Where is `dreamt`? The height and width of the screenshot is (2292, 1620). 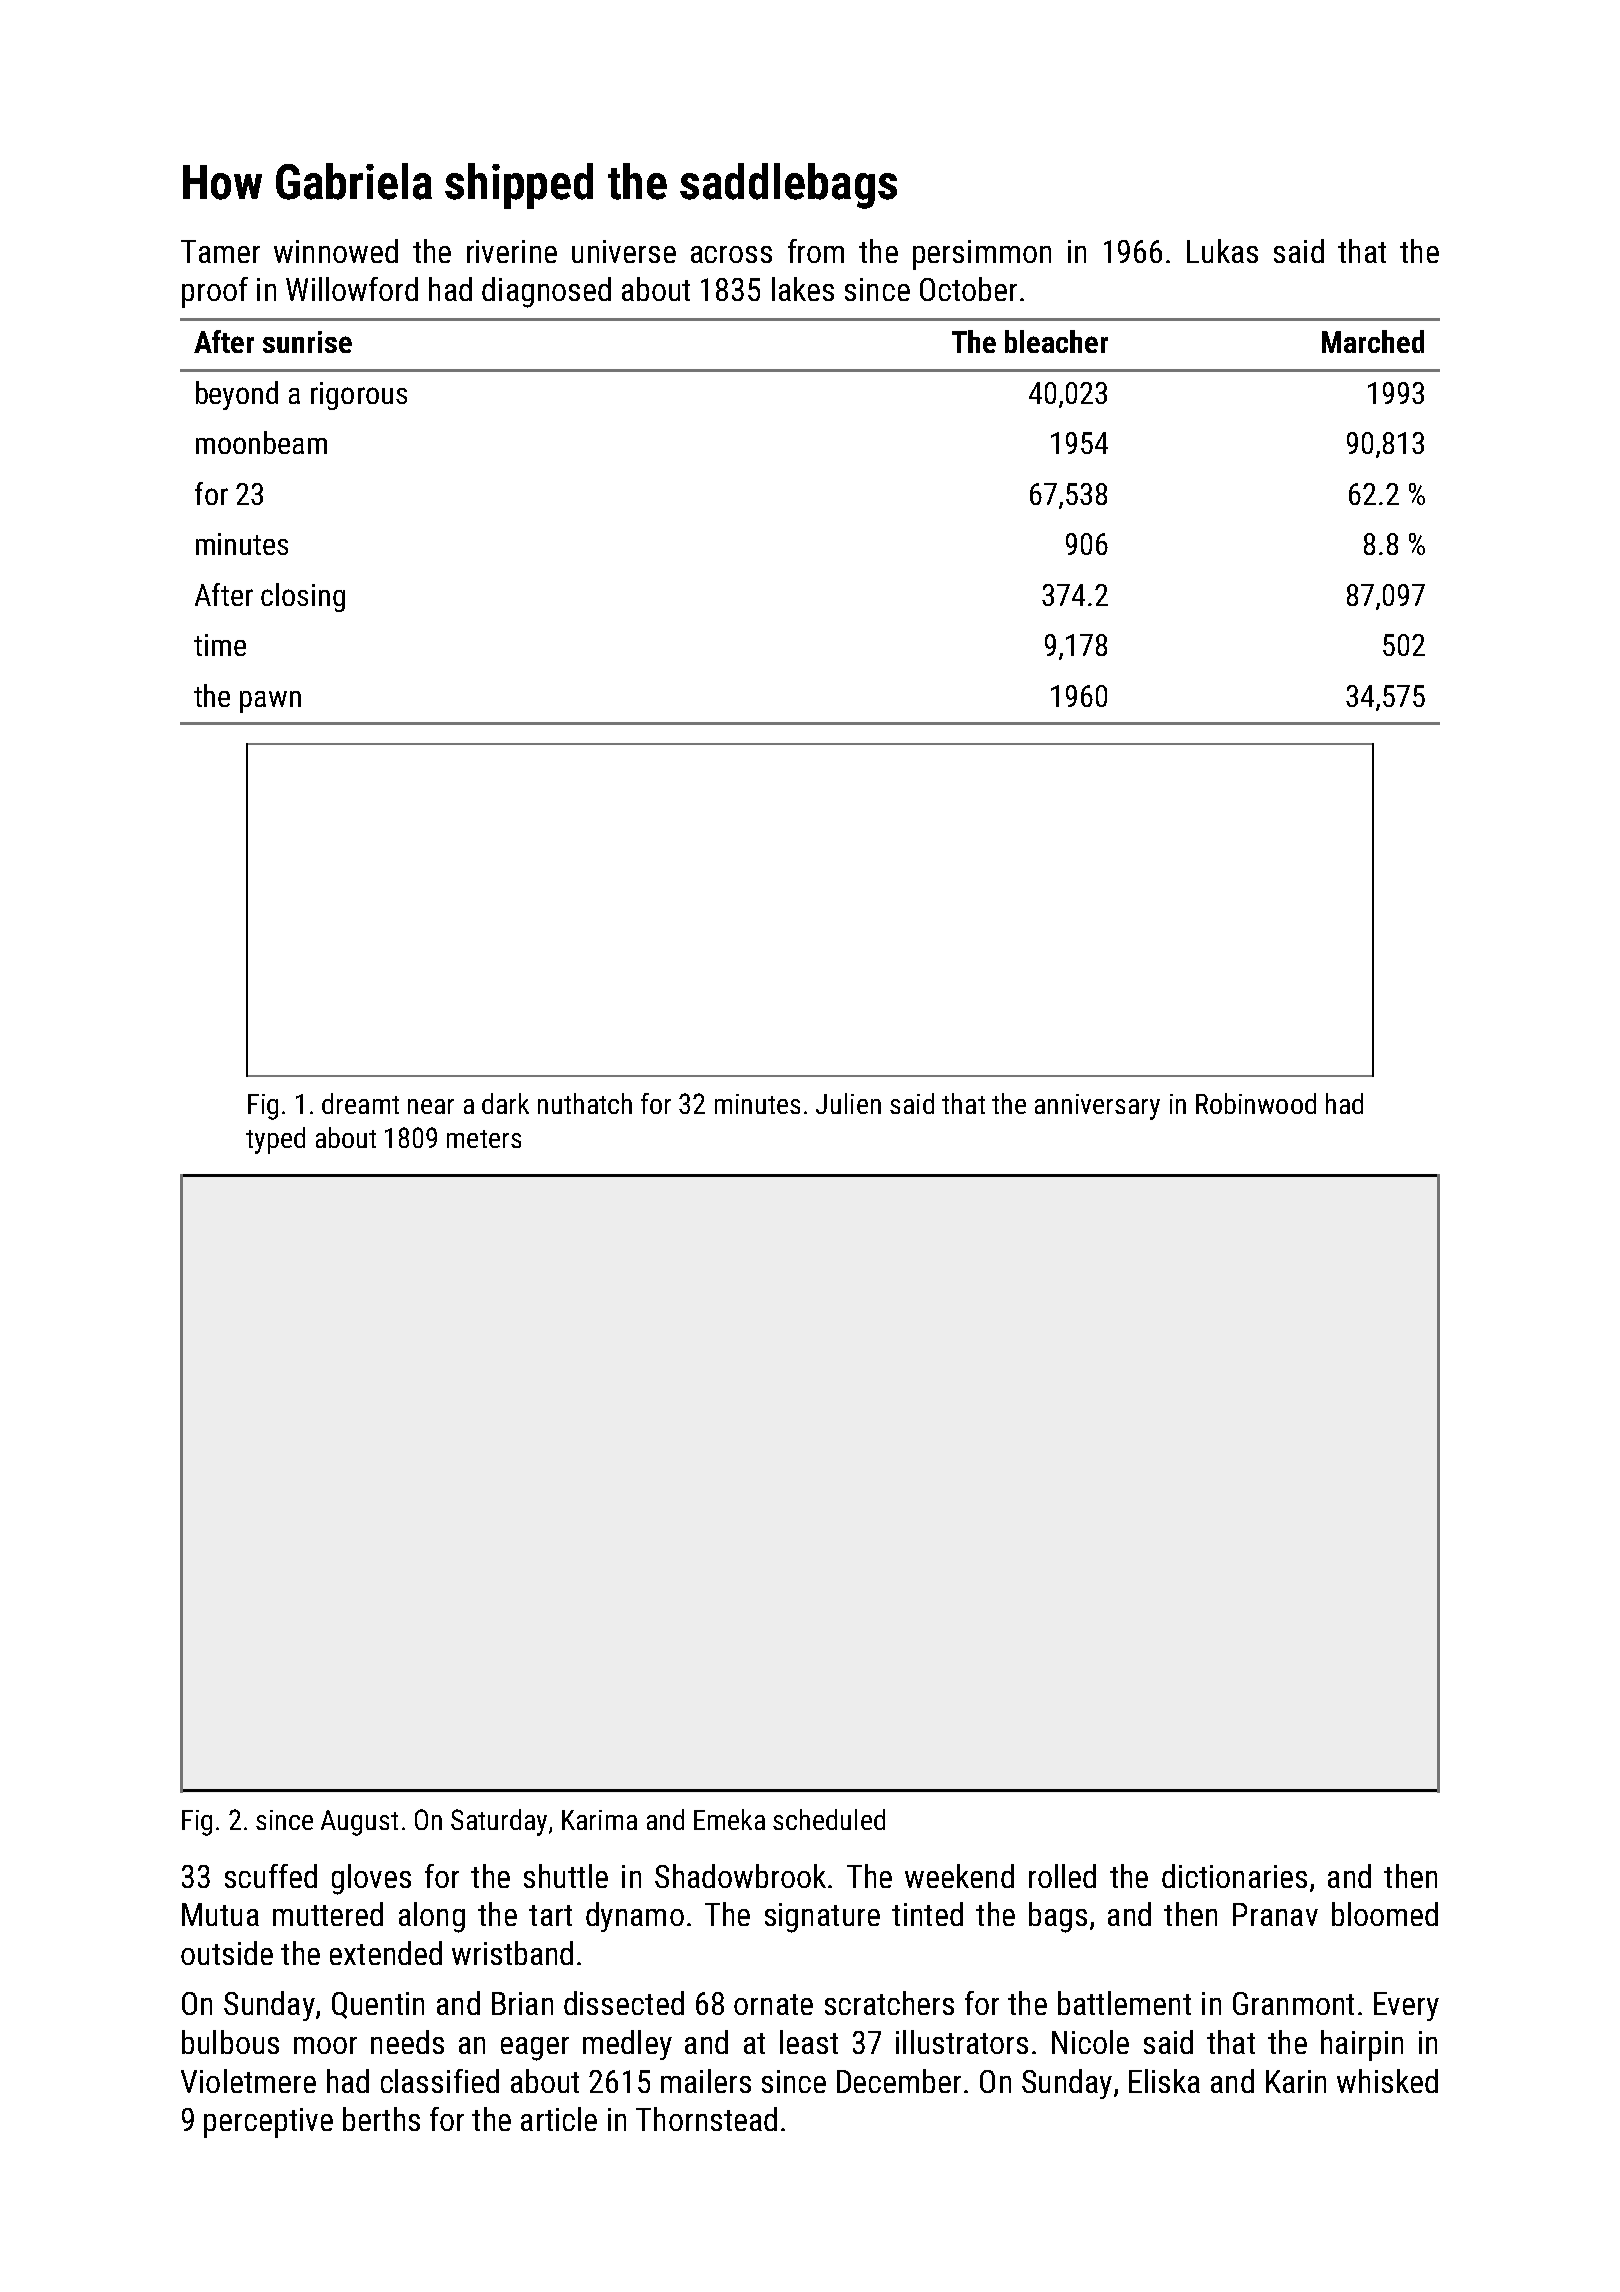 dreamt is located at coordinates (360, 1103).
